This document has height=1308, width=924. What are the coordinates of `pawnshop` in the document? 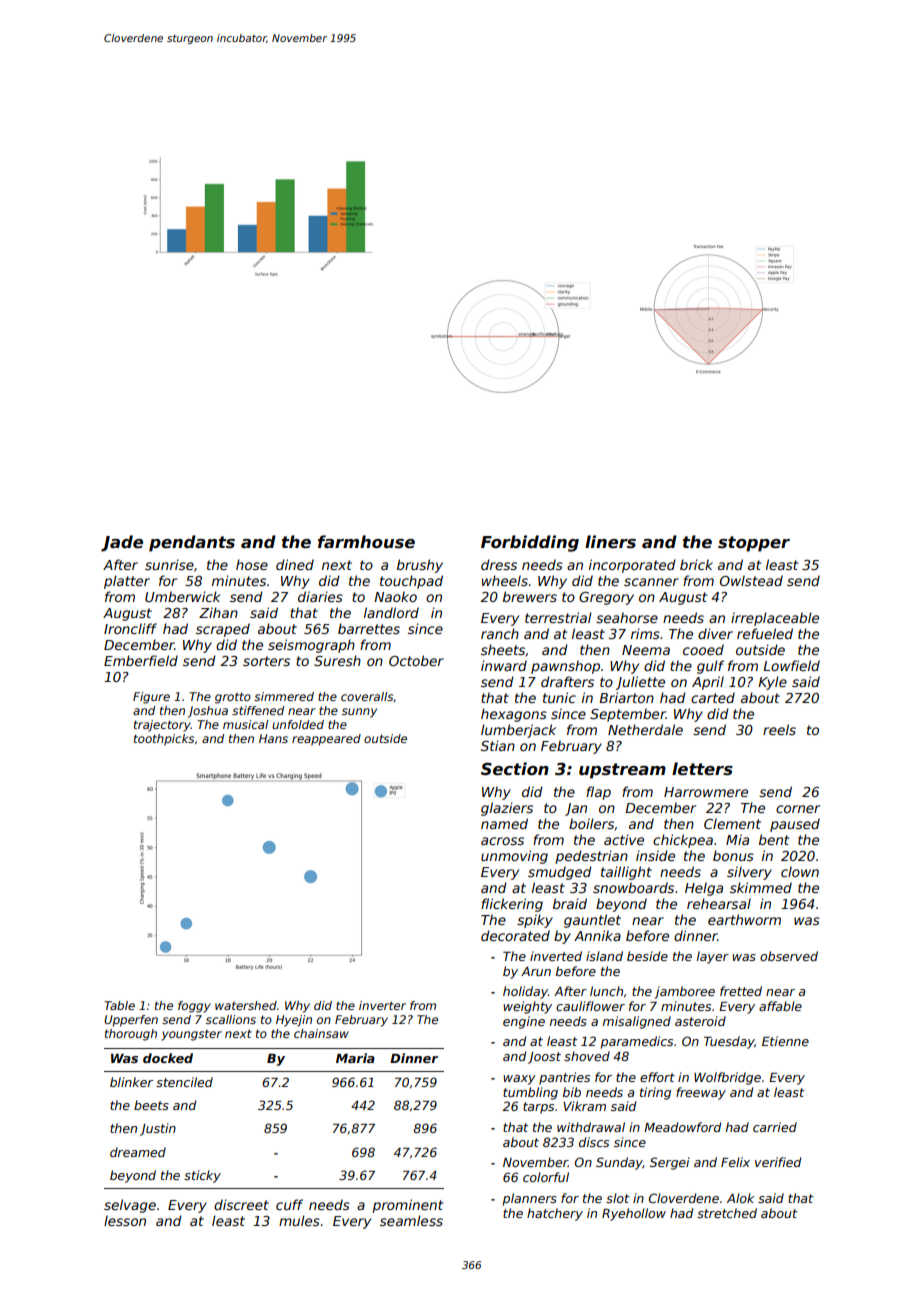 It's located at (565, 667).
